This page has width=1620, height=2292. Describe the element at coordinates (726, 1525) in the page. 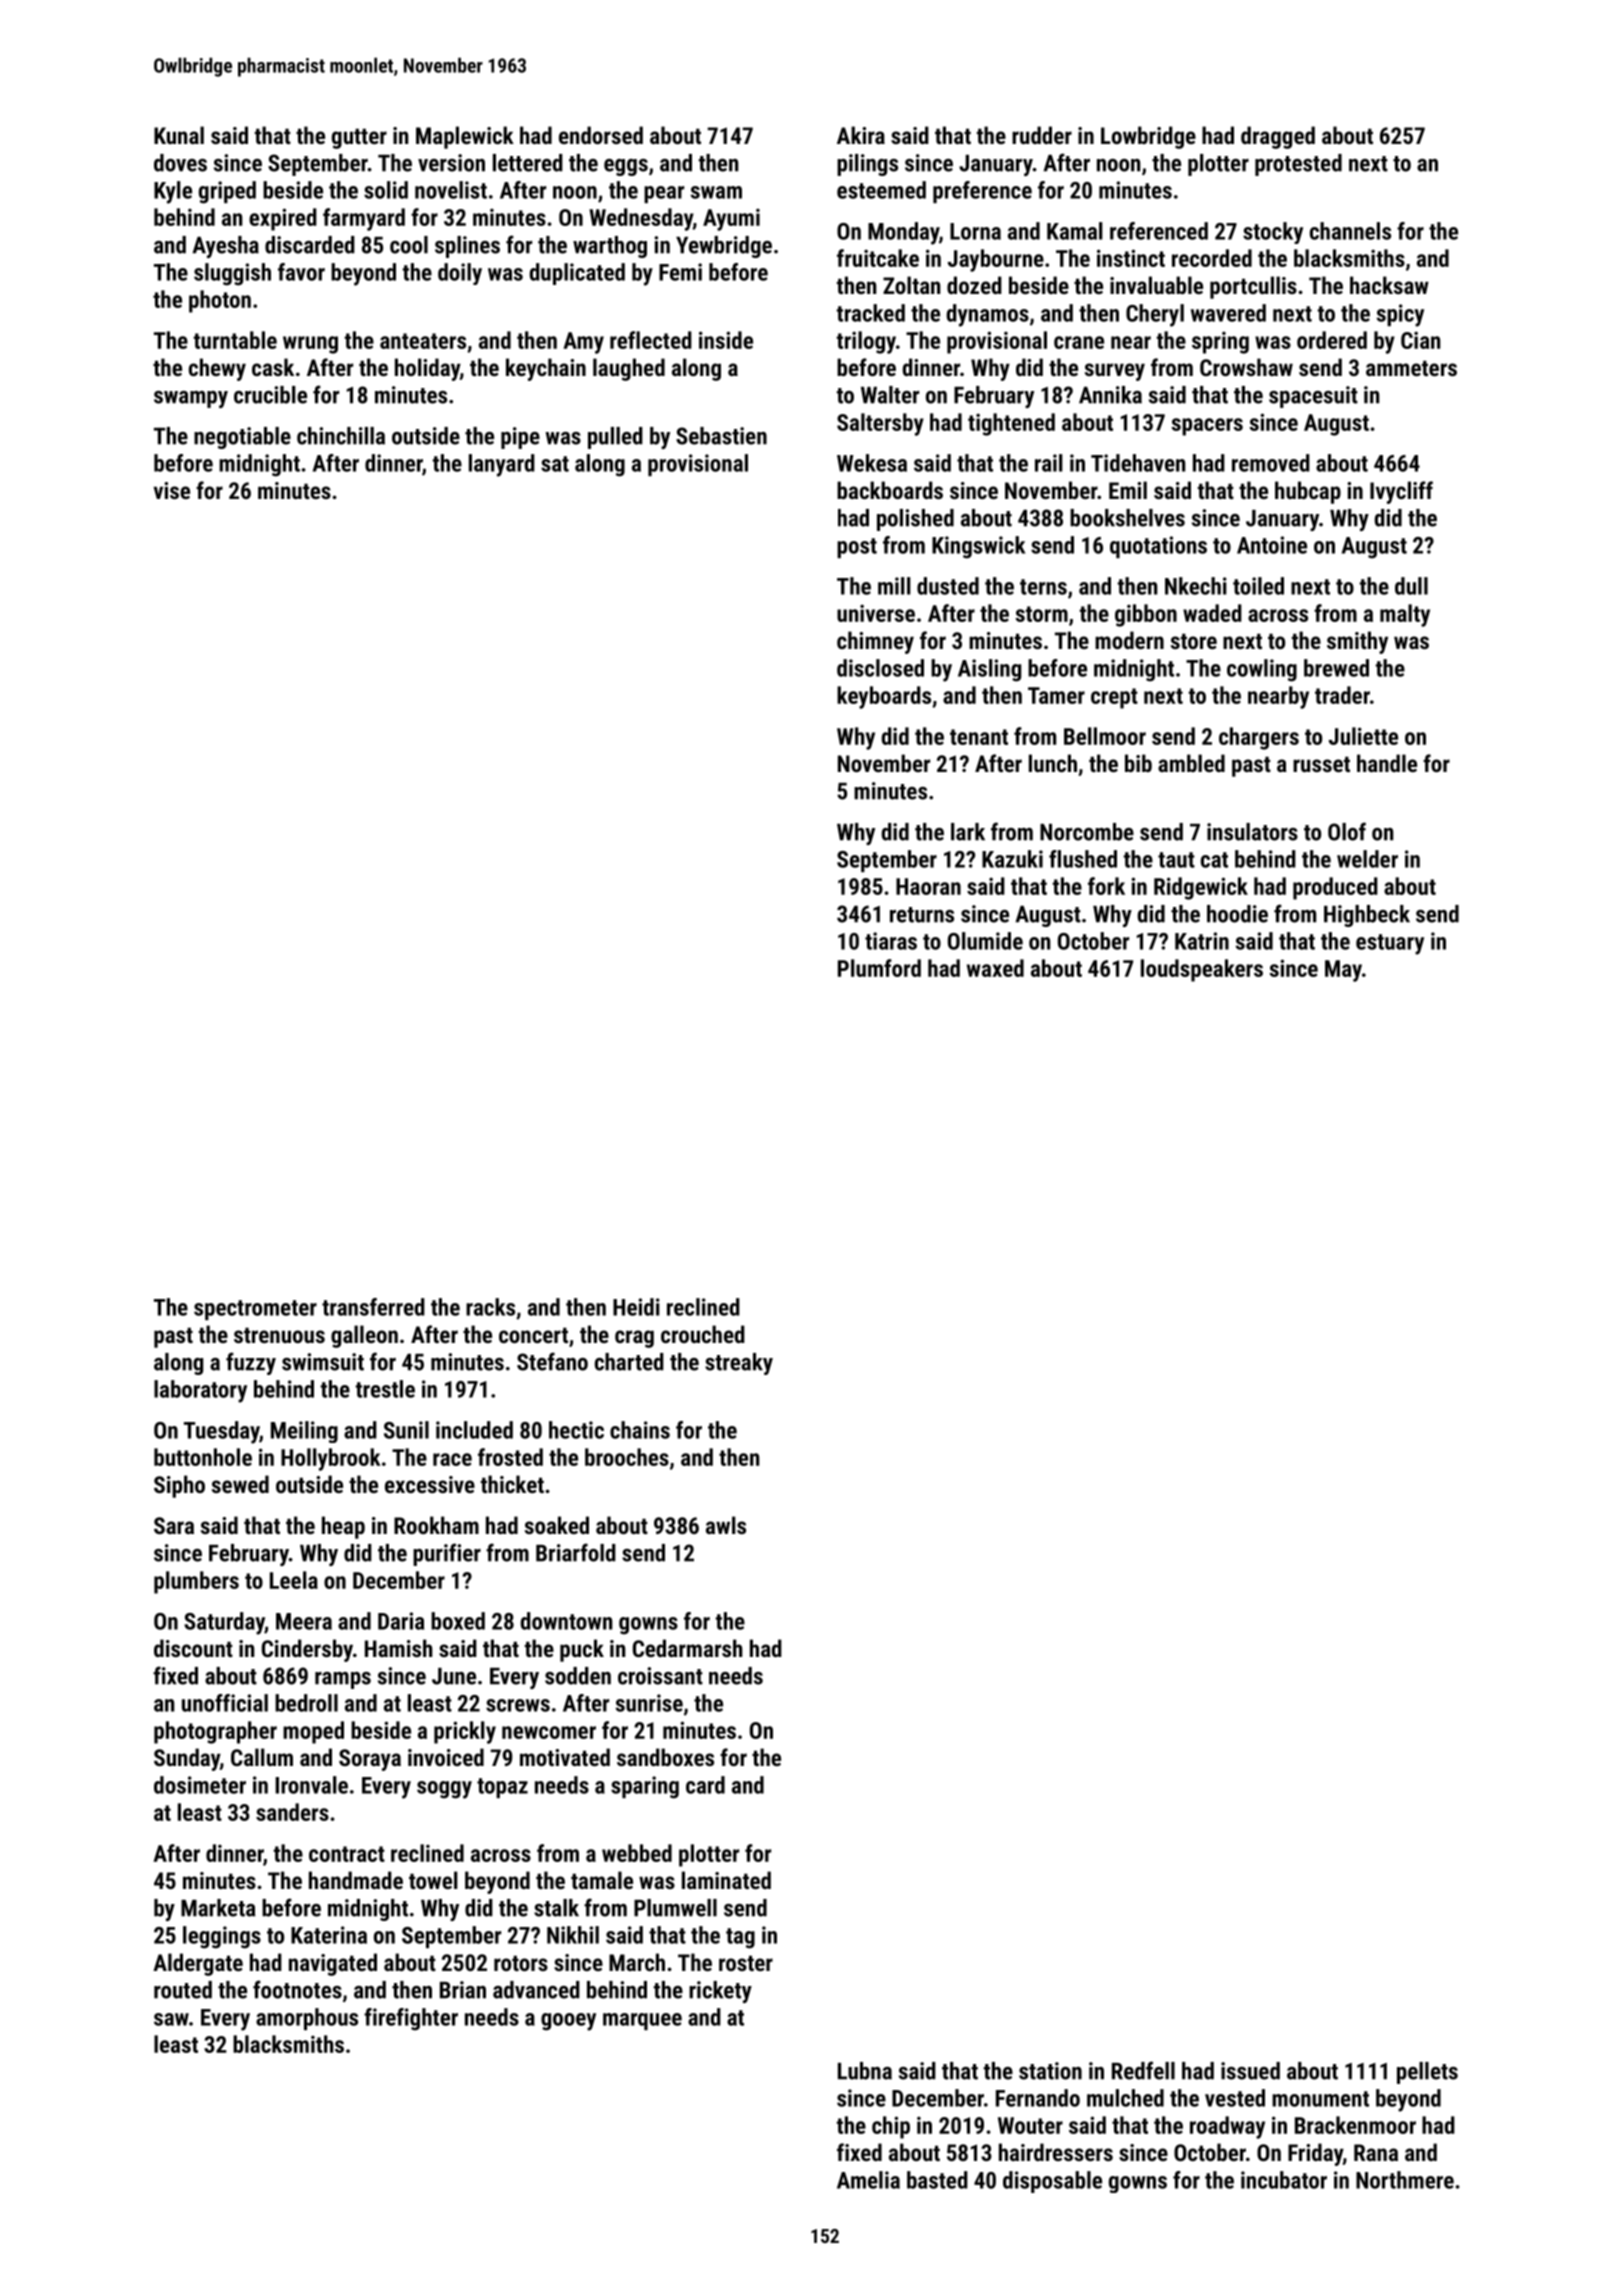

I see `awls` at that location.
